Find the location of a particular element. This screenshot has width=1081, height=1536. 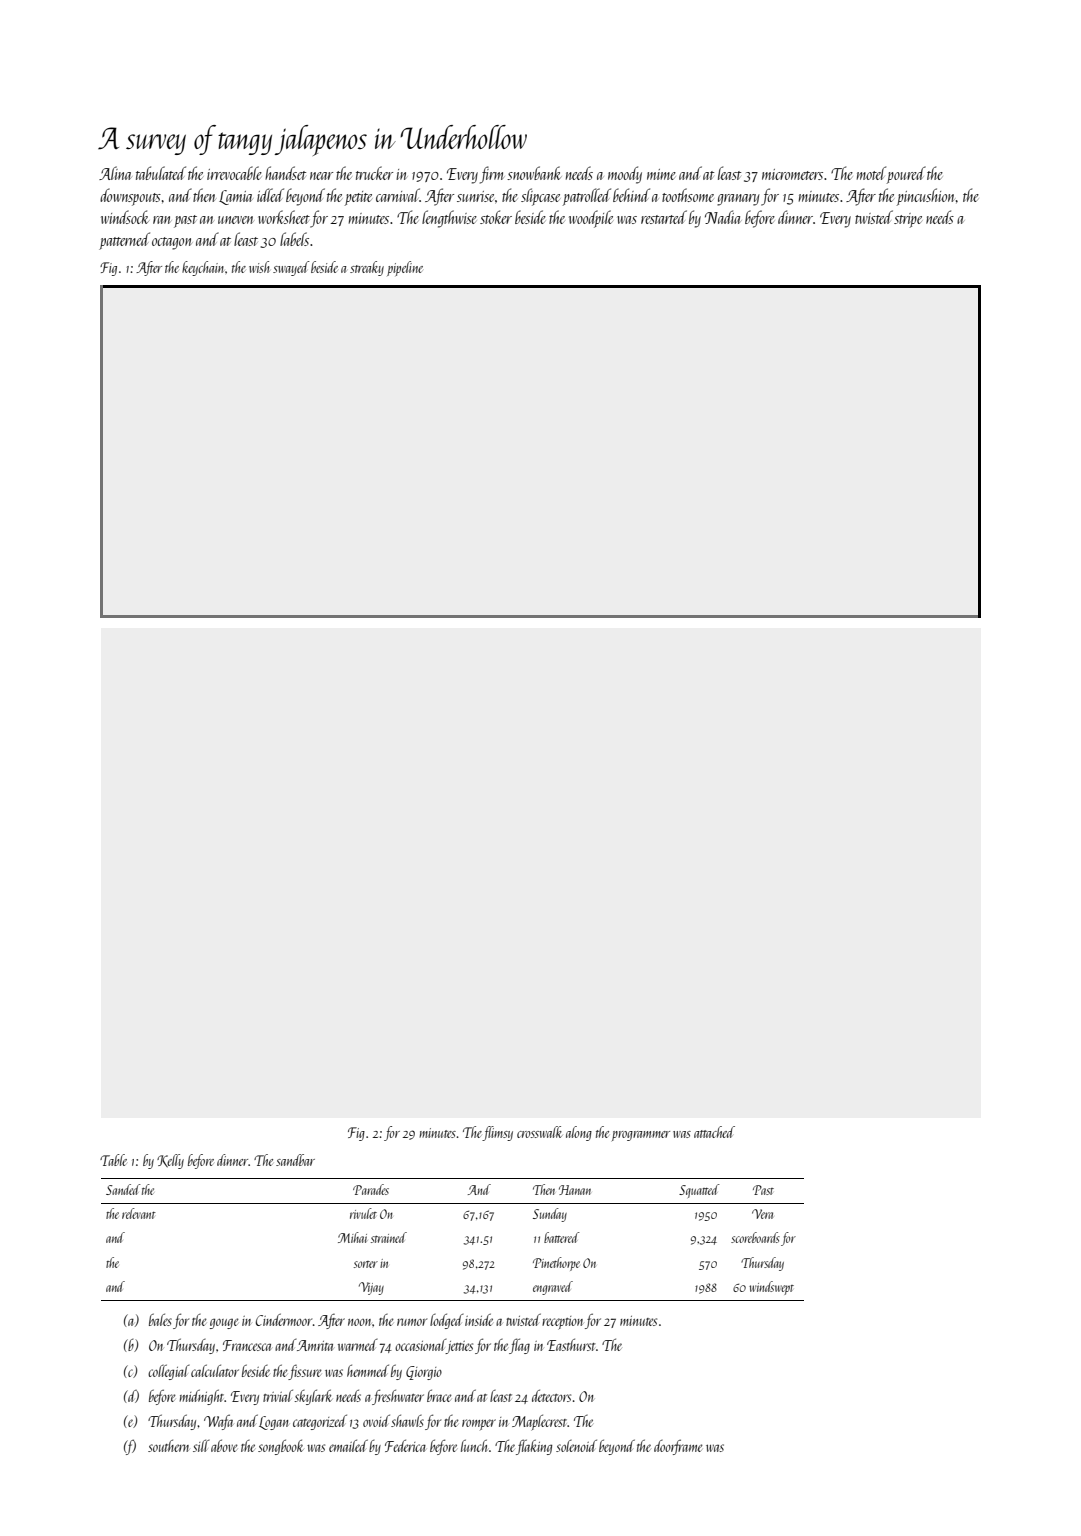

programmer is located at coordinates (641, 1136).
